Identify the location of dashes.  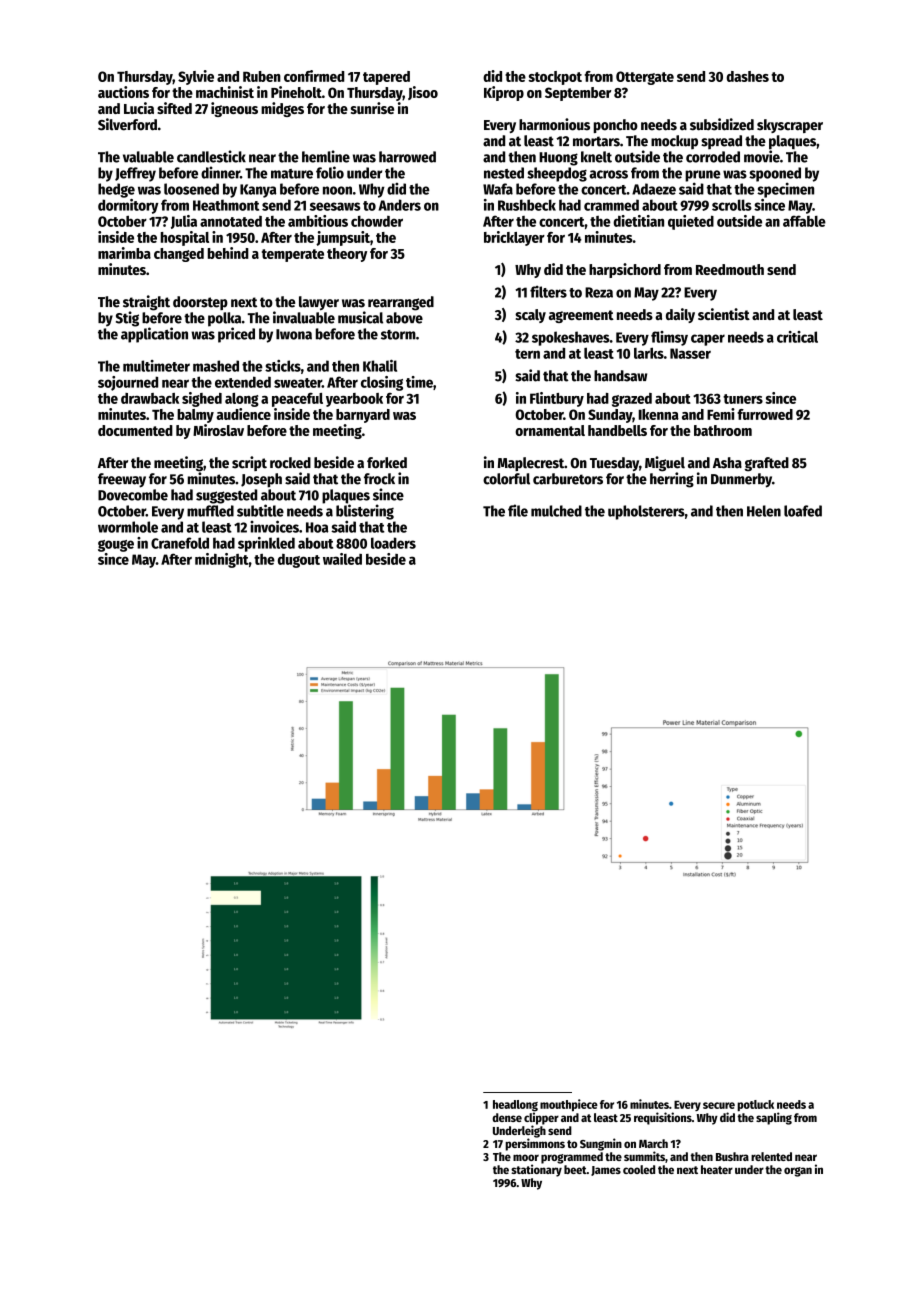
(748, 76).
